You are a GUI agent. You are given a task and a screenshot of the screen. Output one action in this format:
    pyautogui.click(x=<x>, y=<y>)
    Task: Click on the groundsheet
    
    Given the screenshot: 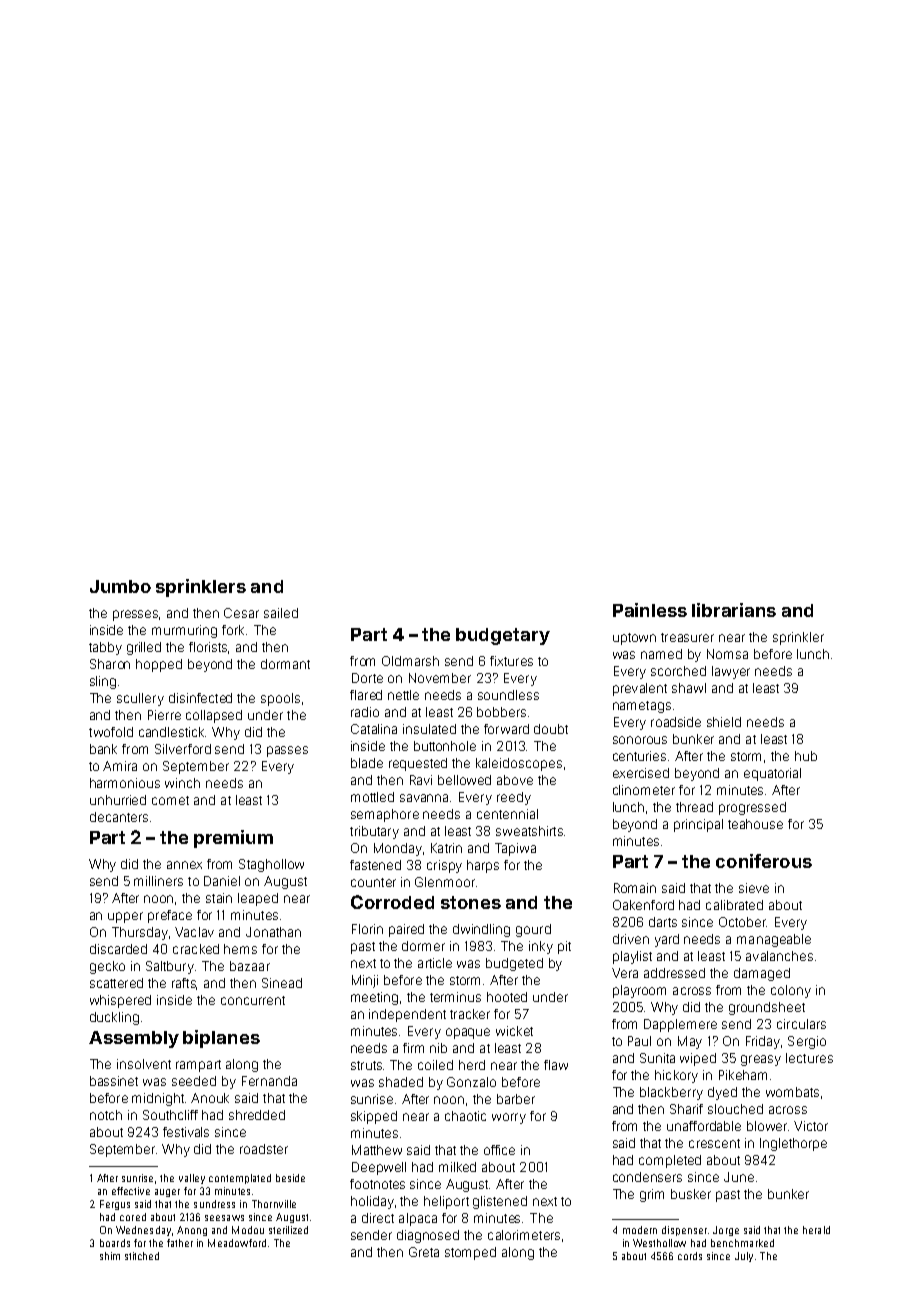 What is the action you would take?
    pyautogui.click(x=767, y=1008)
